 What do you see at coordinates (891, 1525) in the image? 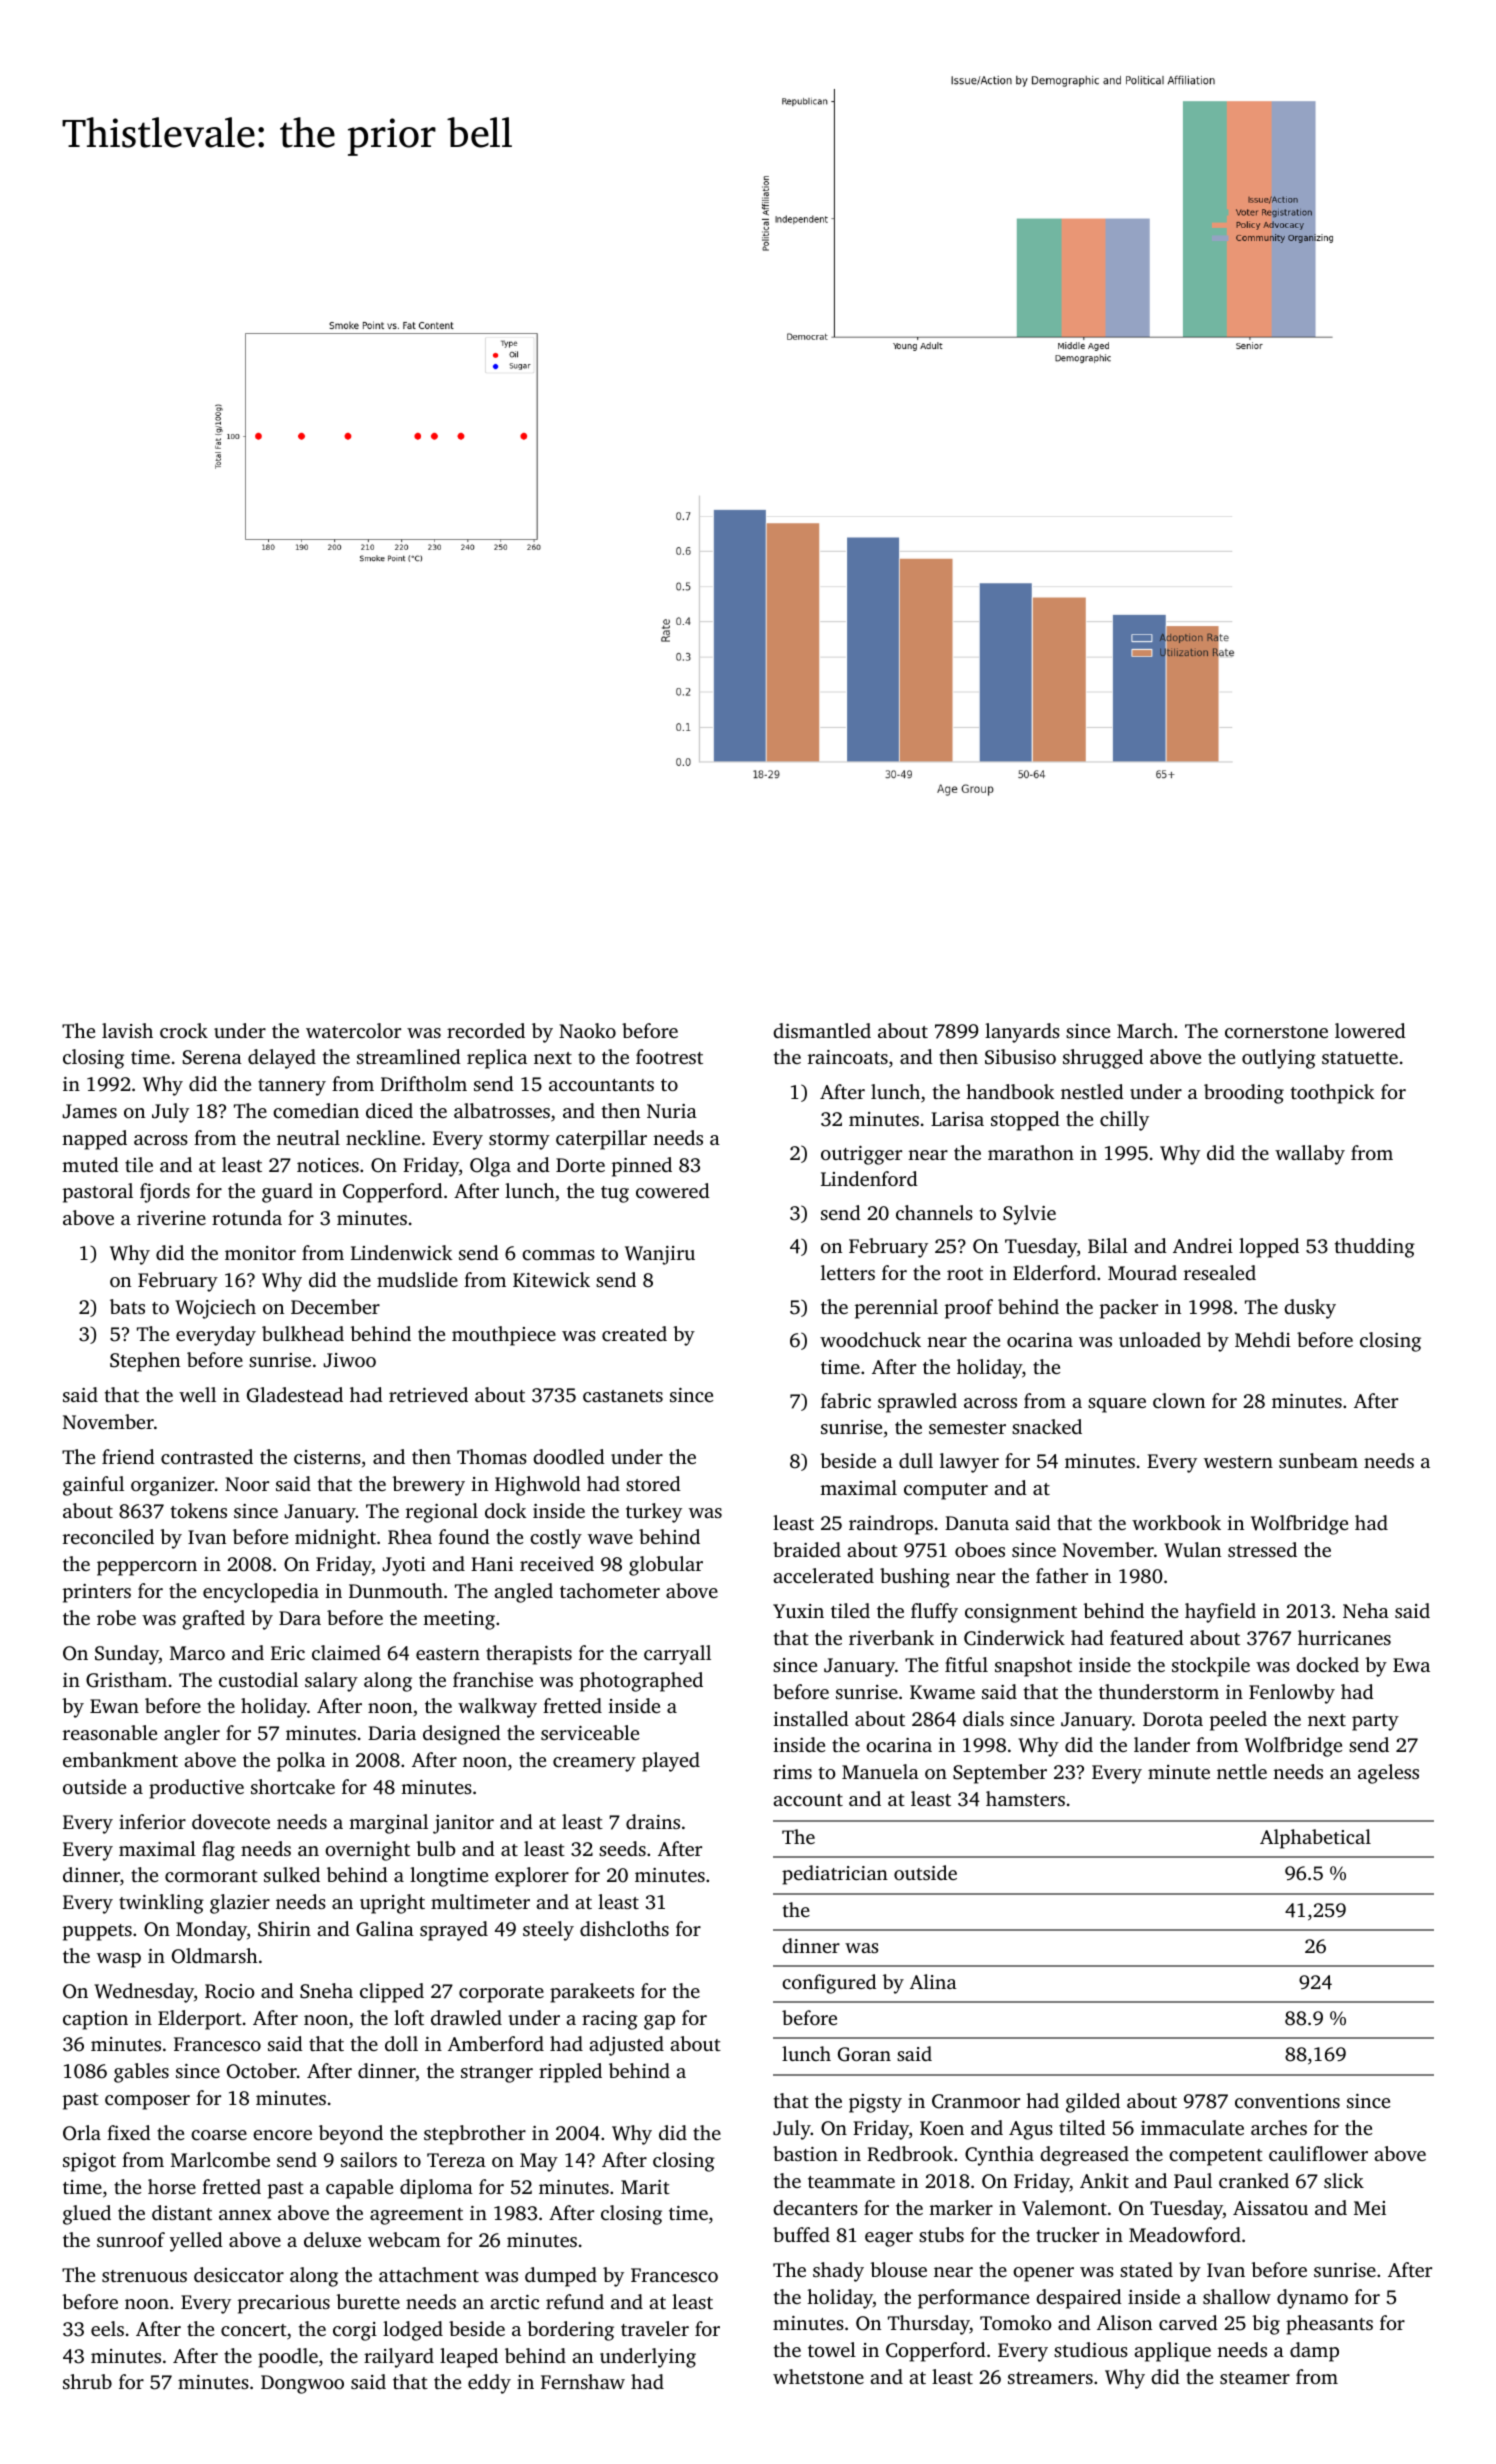
I see `raindrops` at bounding box center [891, 1525].
